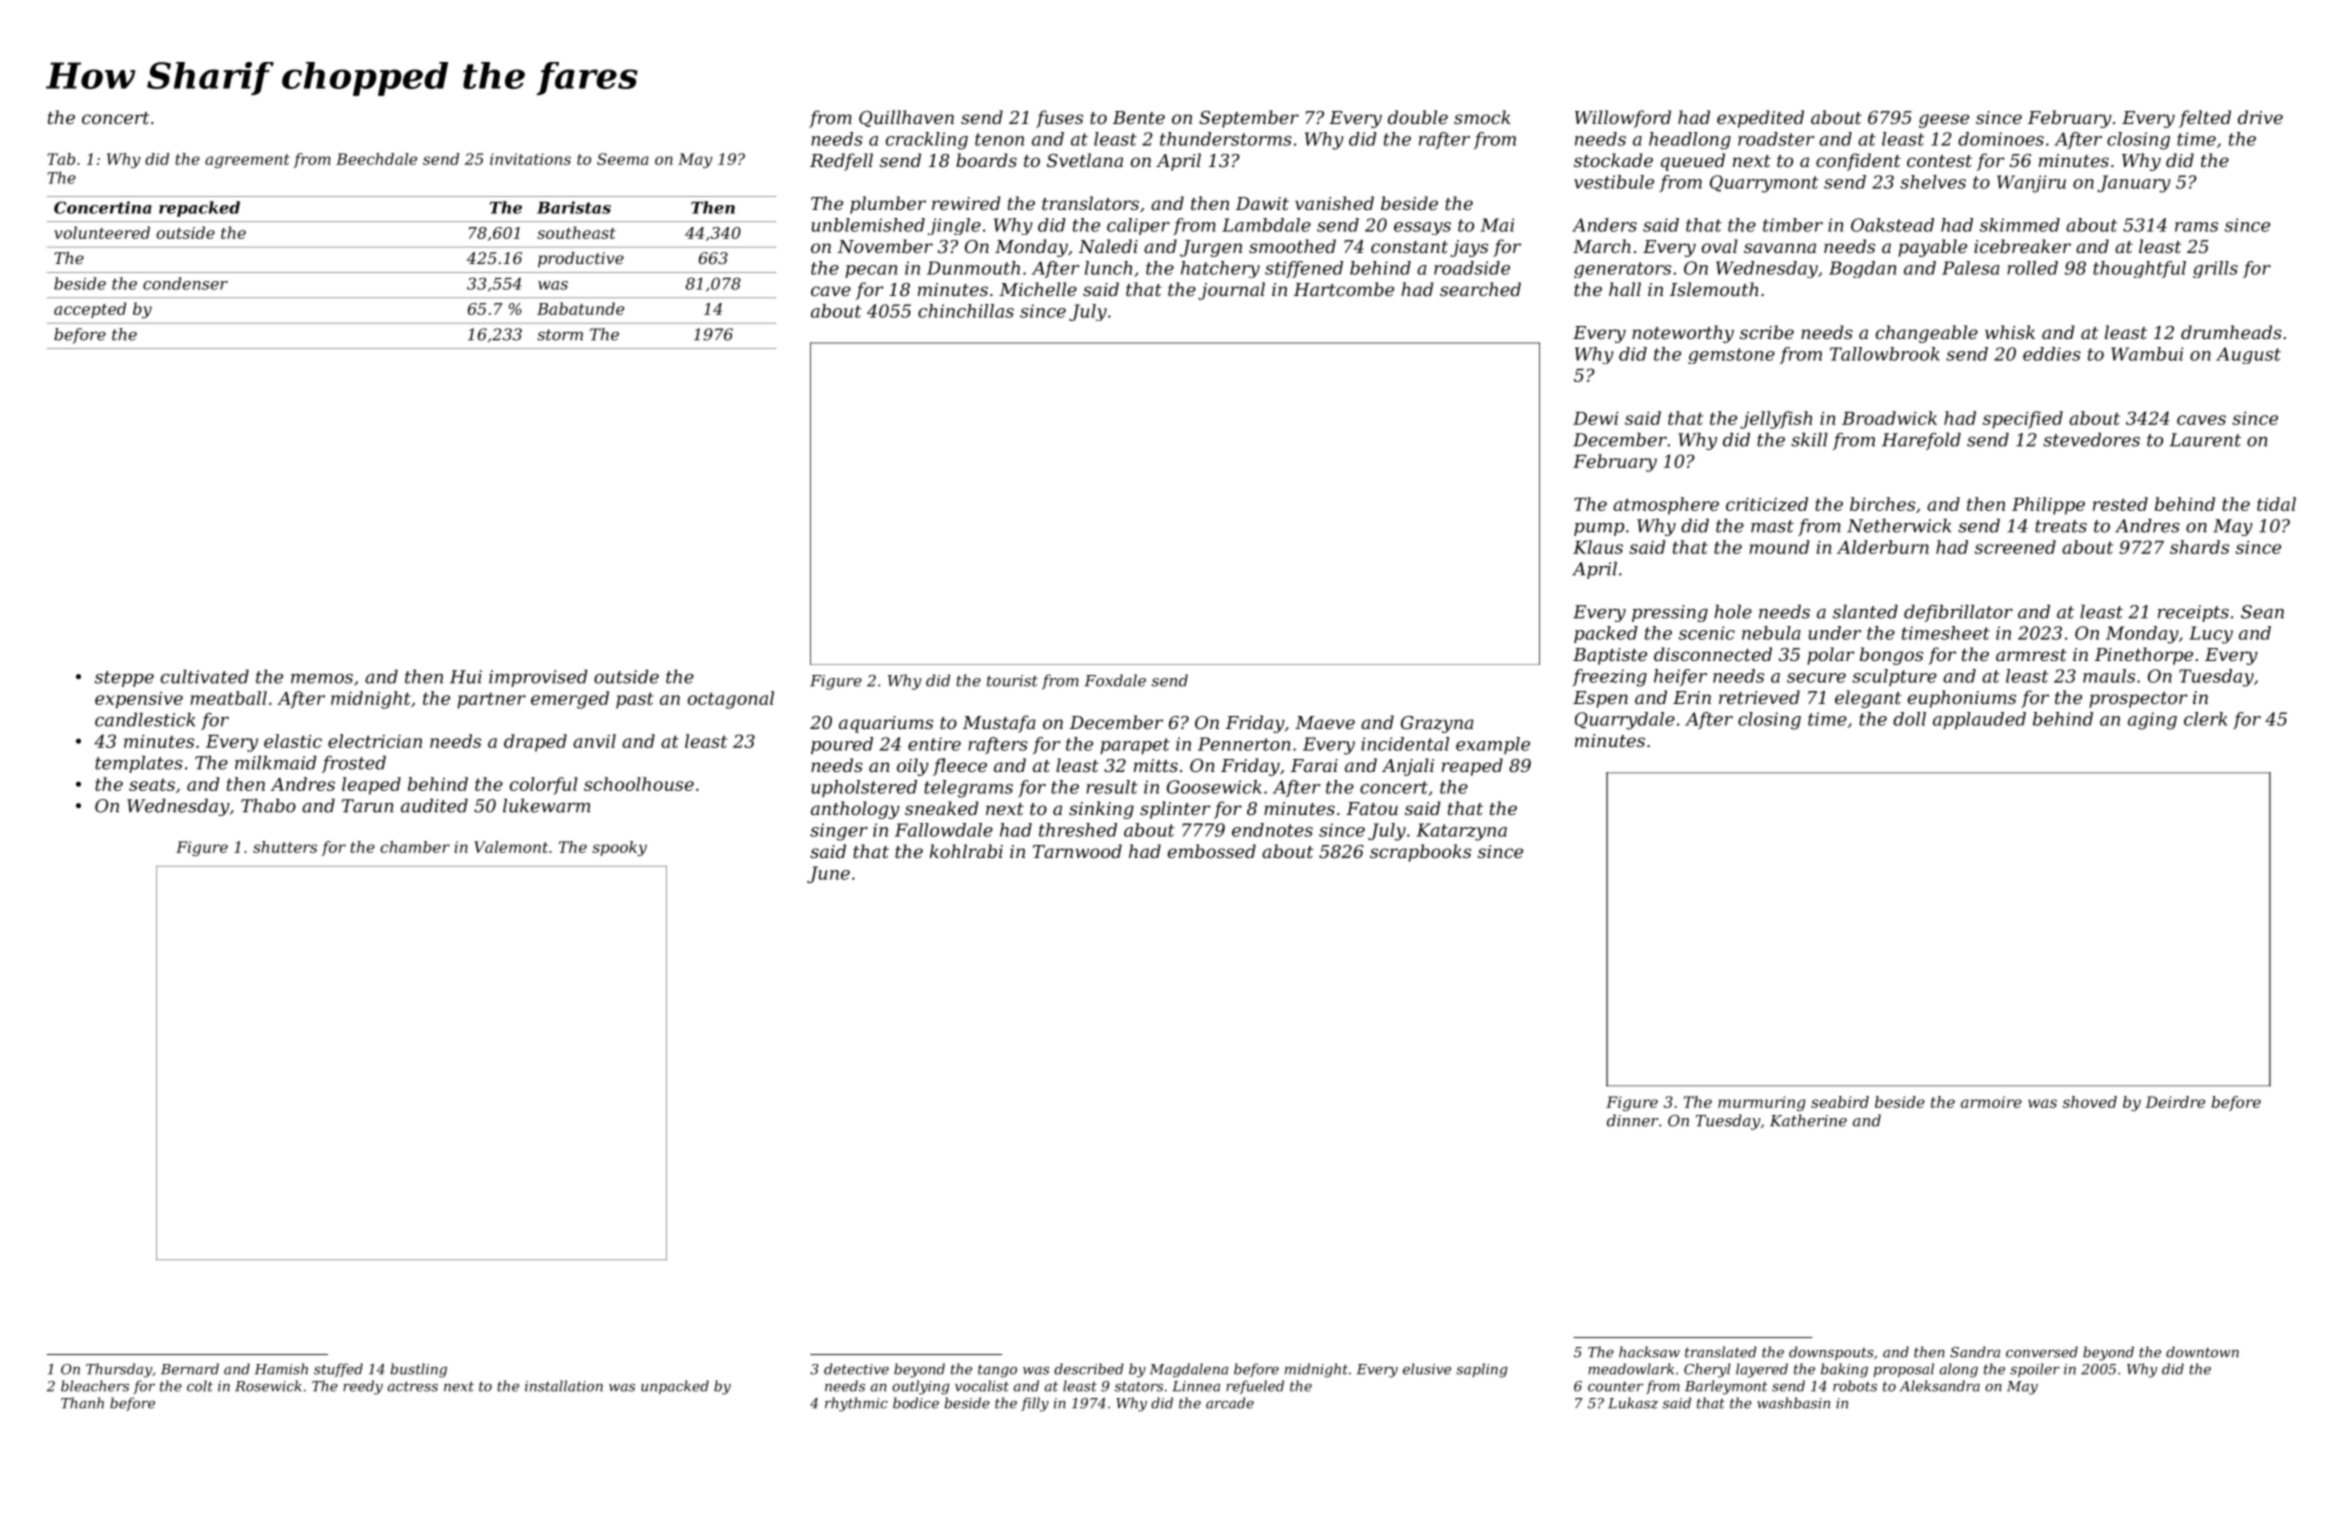 The image size is (2350, 1520). What do you see at coordinates (491, 700) in the document?
I see `partner` at bounding box center [491, 700].
